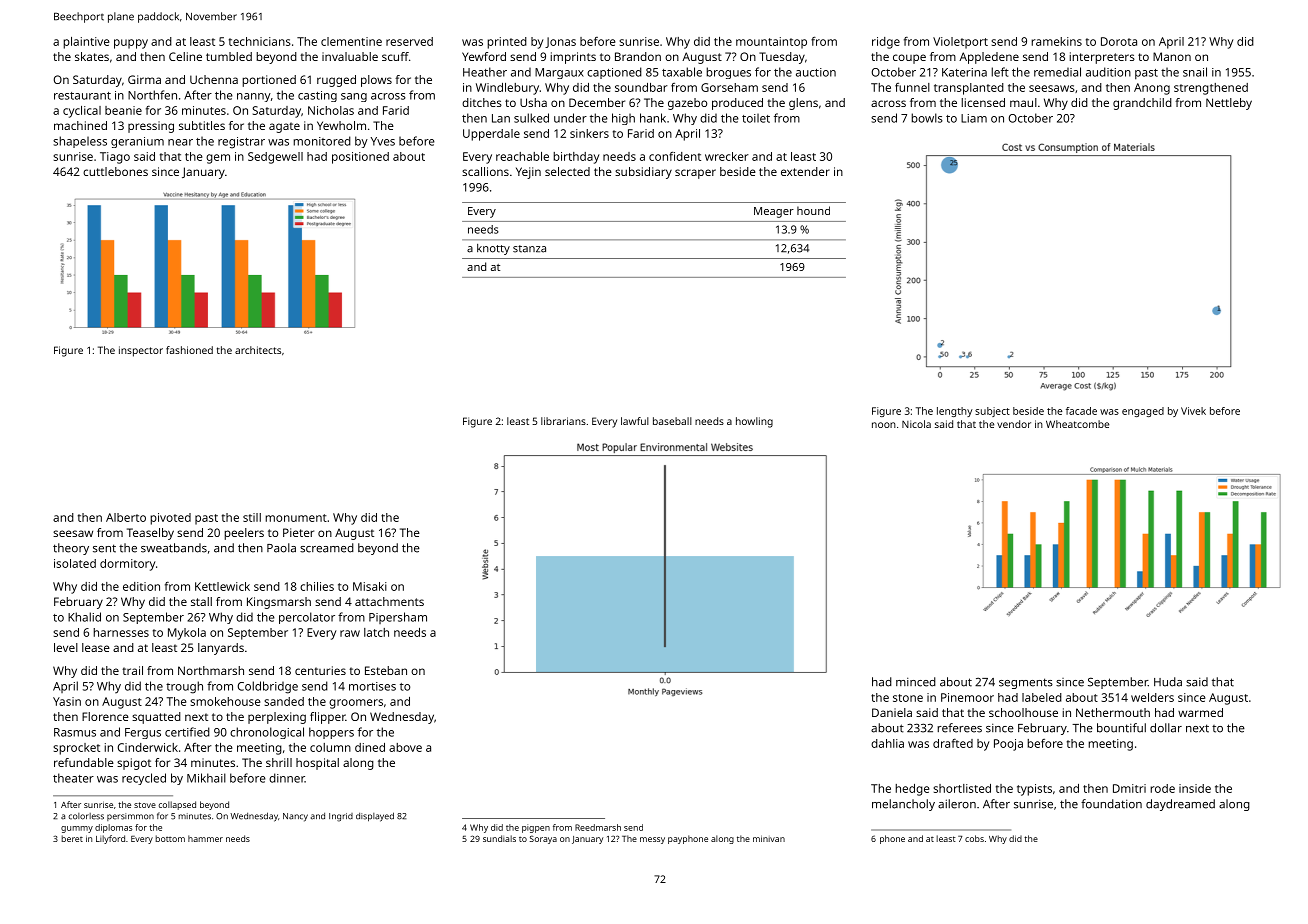 The image size is (1308, 924). I want to click on librarians, so click(563, 421).
